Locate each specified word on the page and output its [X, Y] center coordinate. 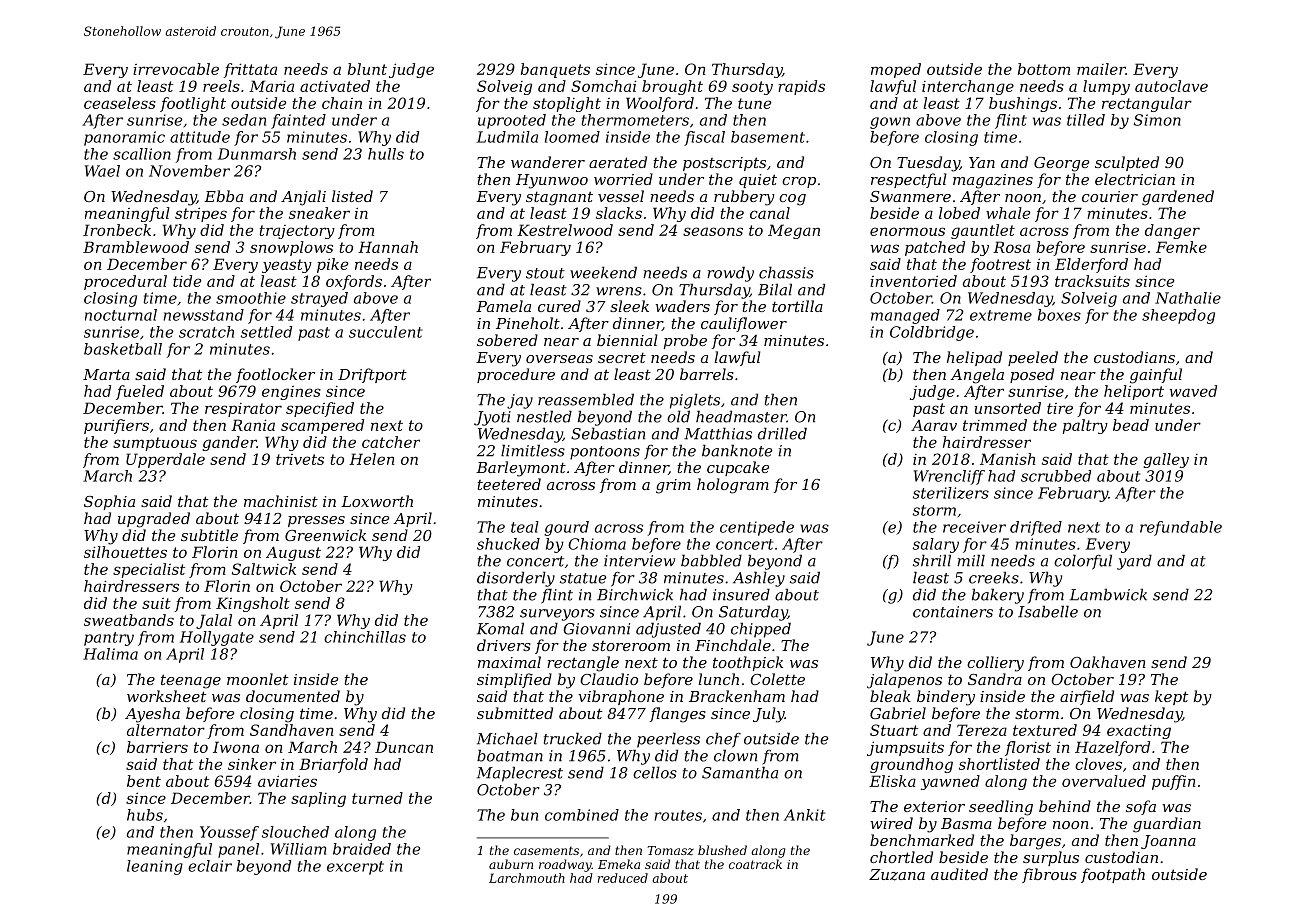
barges [1035, 842]
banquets [555, 70]
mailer [1101, 69]
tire [1060, 408]
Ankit [804, 815]
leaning [155, 867]
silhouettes [125, 552]
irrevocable [176, 69]
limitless [533, 450]
